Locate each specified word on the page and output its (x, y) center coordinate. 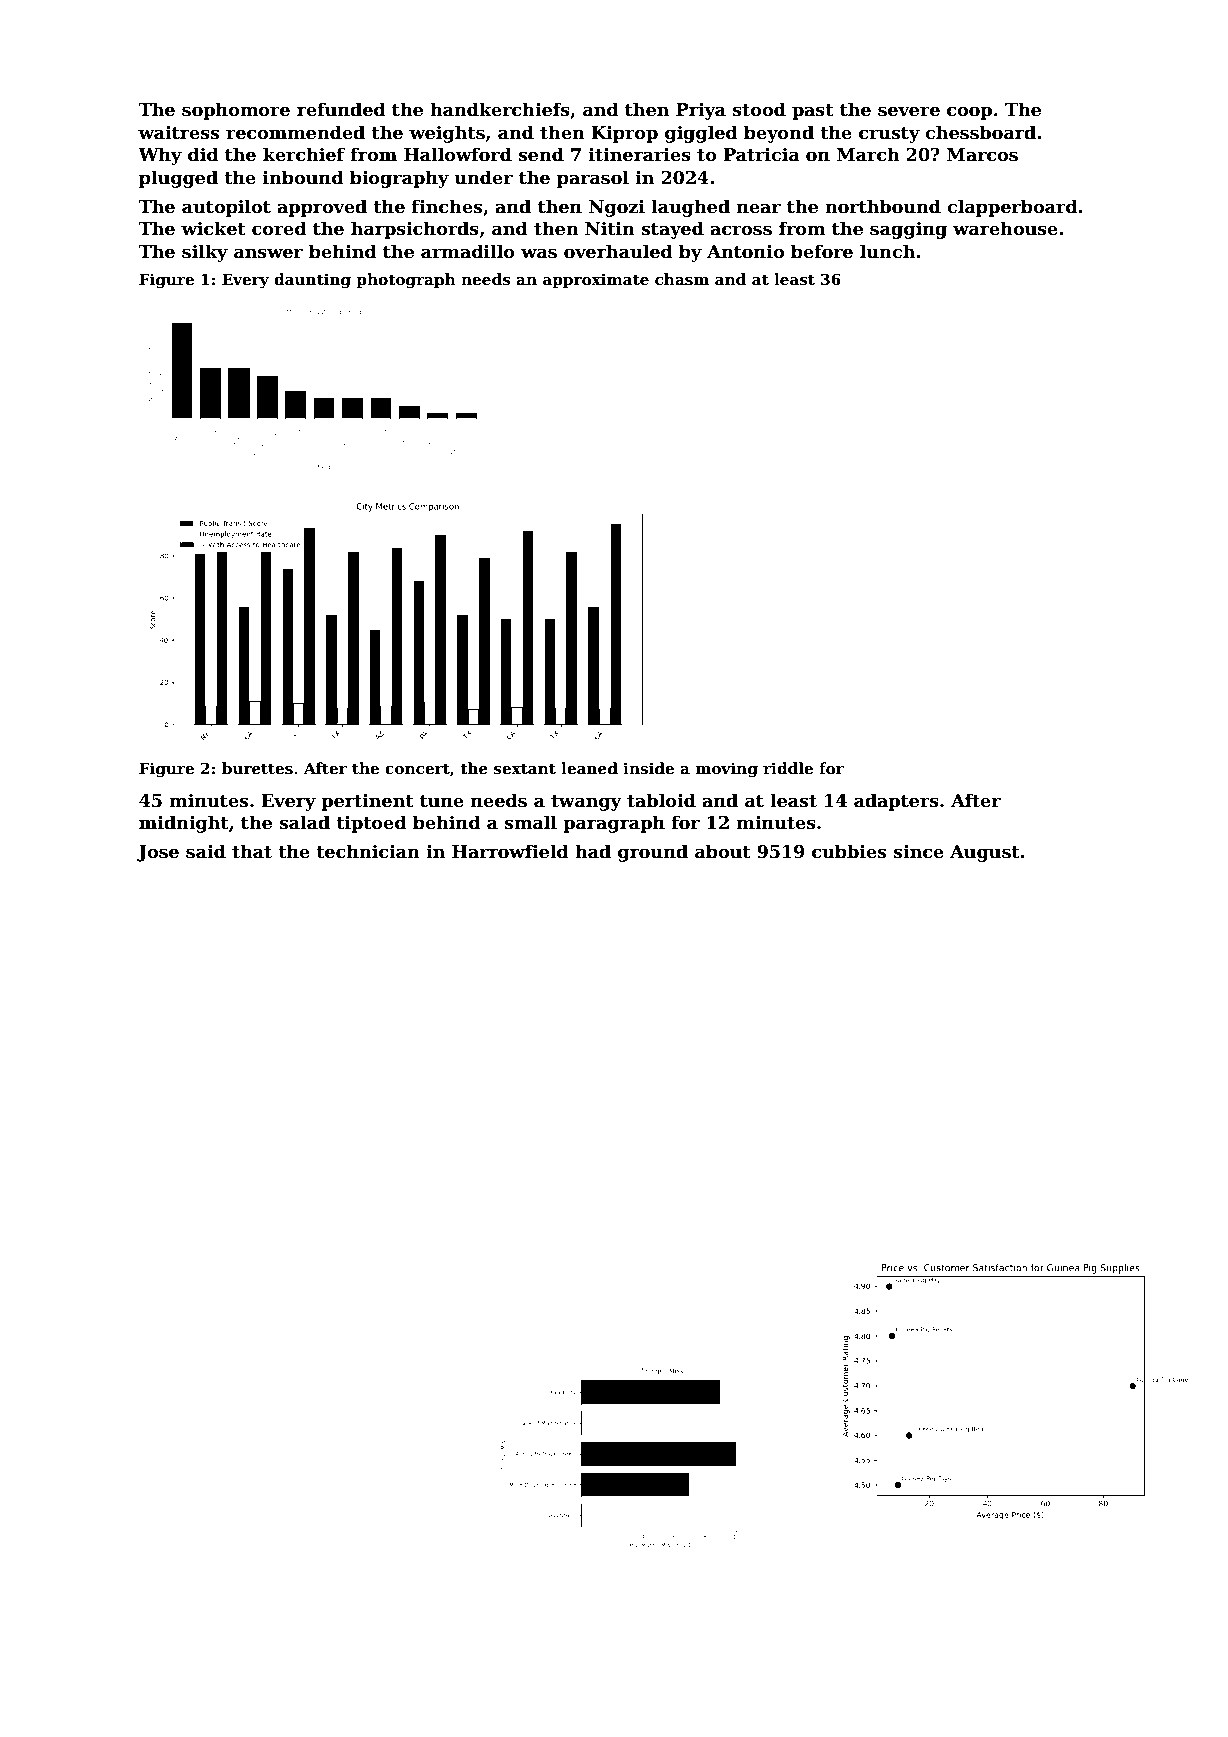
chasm (682, 279)
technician (368, 851)
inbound (303, 177)
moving (727, 770)
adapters (896, 802)
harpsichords (415, 230)
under (483, 177)
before (822, 251)
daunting (312, 281)
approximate (596, 280)
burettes (257, 768)
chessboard (980, 132)
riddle (788, 768)
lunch (887, 251)
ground (653, 853)
